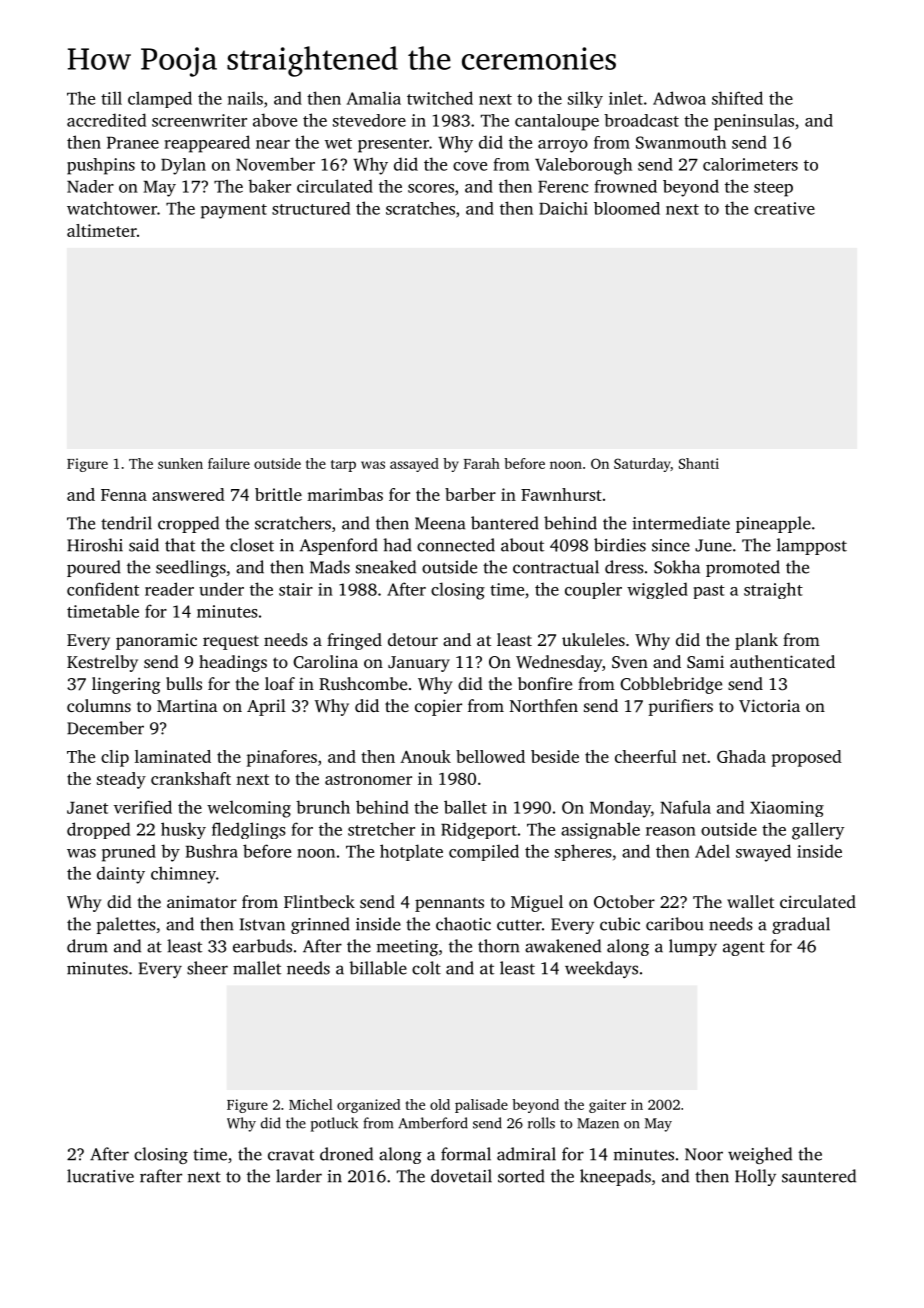  Describe the element at coordinates (112, 208) in the image. I see `watchtower` at that location.
